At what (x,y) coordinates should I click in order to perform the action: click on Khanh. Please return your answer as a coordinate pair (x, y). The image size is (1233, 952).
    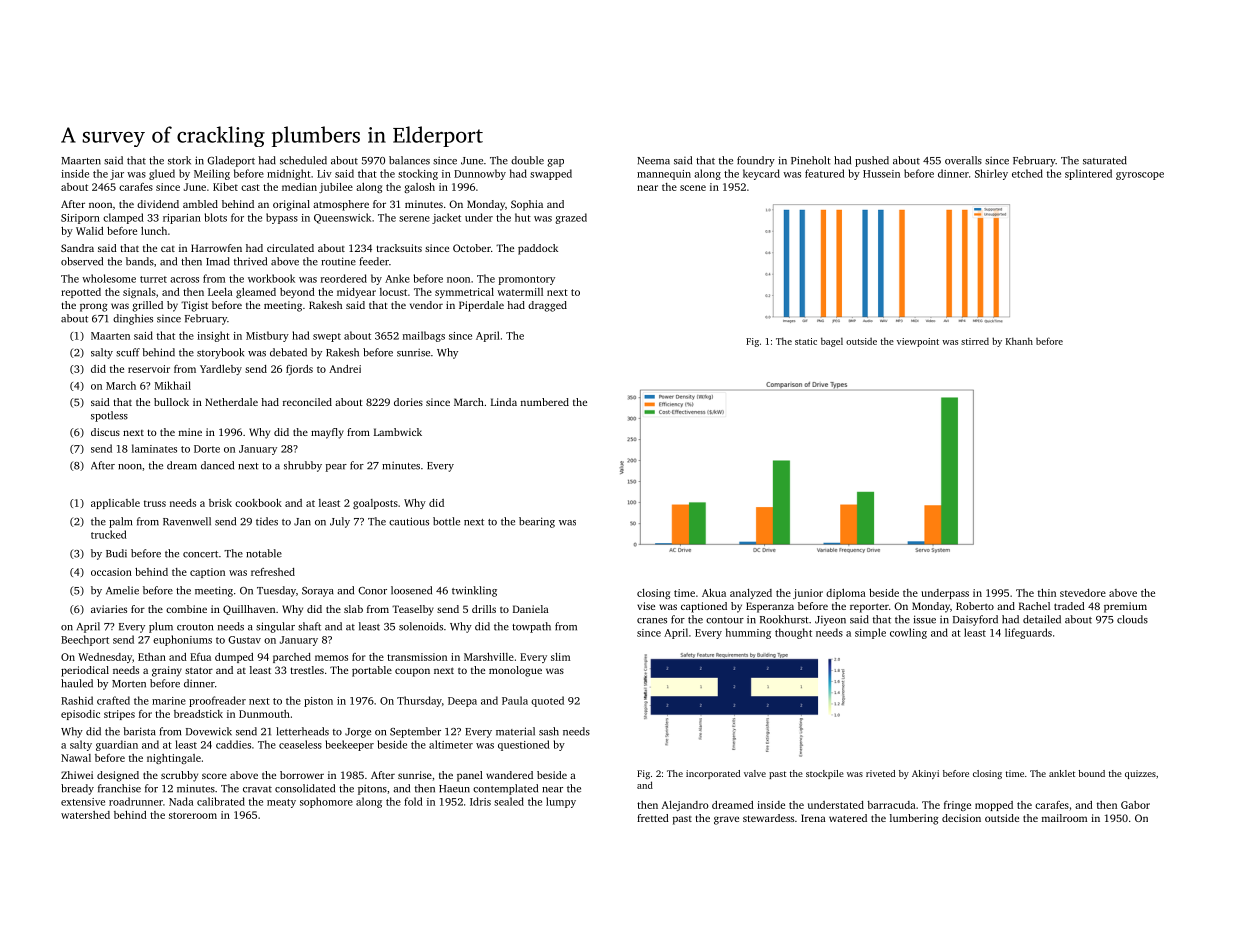
    Looking at the image, I should click on (1019, 341).
